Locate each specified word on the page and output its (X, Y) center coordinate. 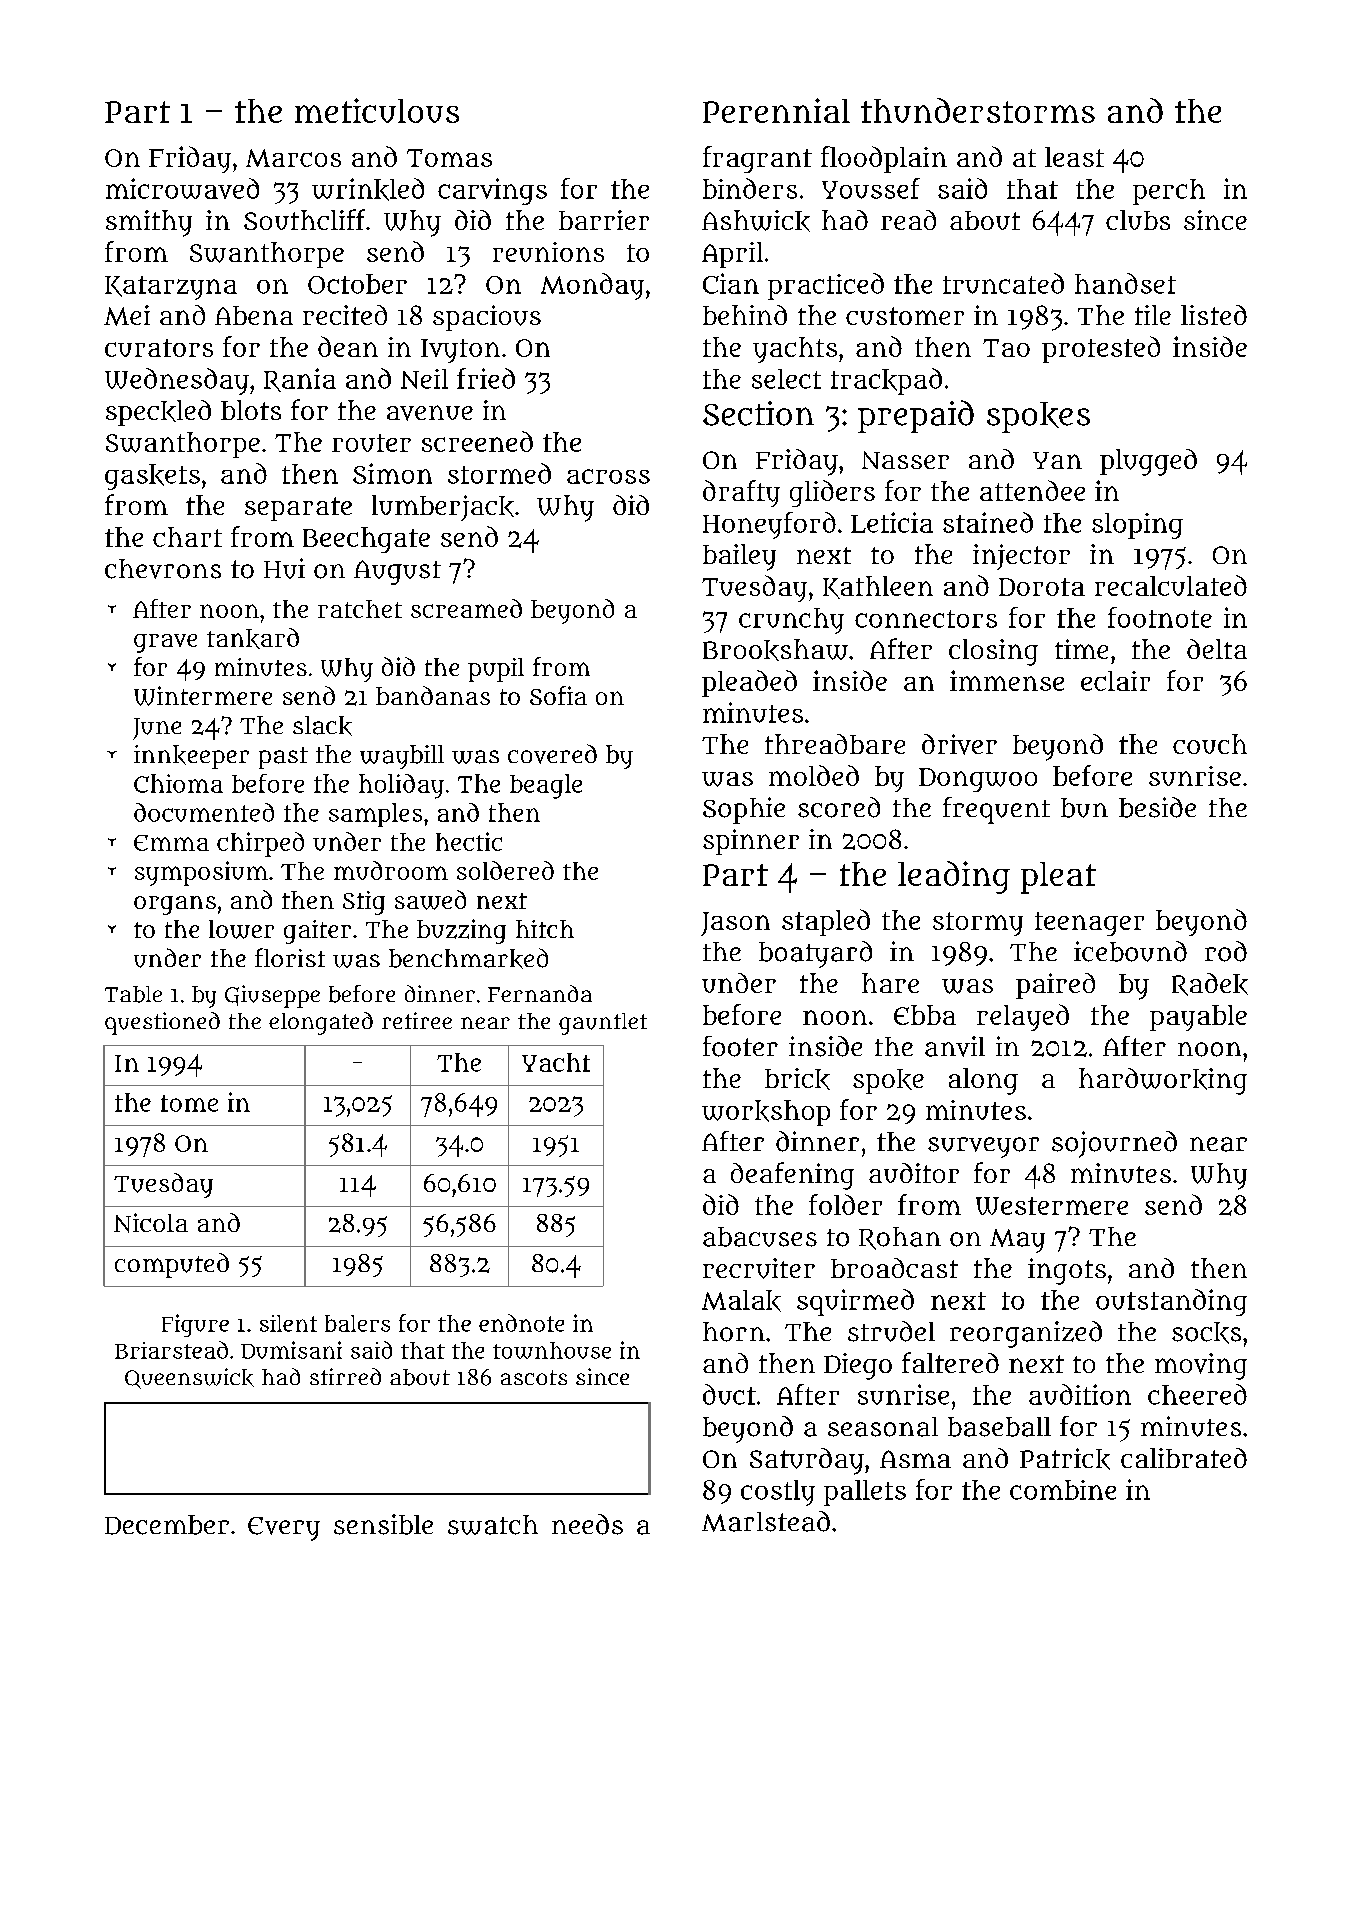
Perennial (776, 110)
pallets (865, 1493)
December (167, 1525)
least (1074, 157)
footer (740, 1046)
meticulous (377, 110)
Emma (171, 843)
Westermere (1052, 1206)
